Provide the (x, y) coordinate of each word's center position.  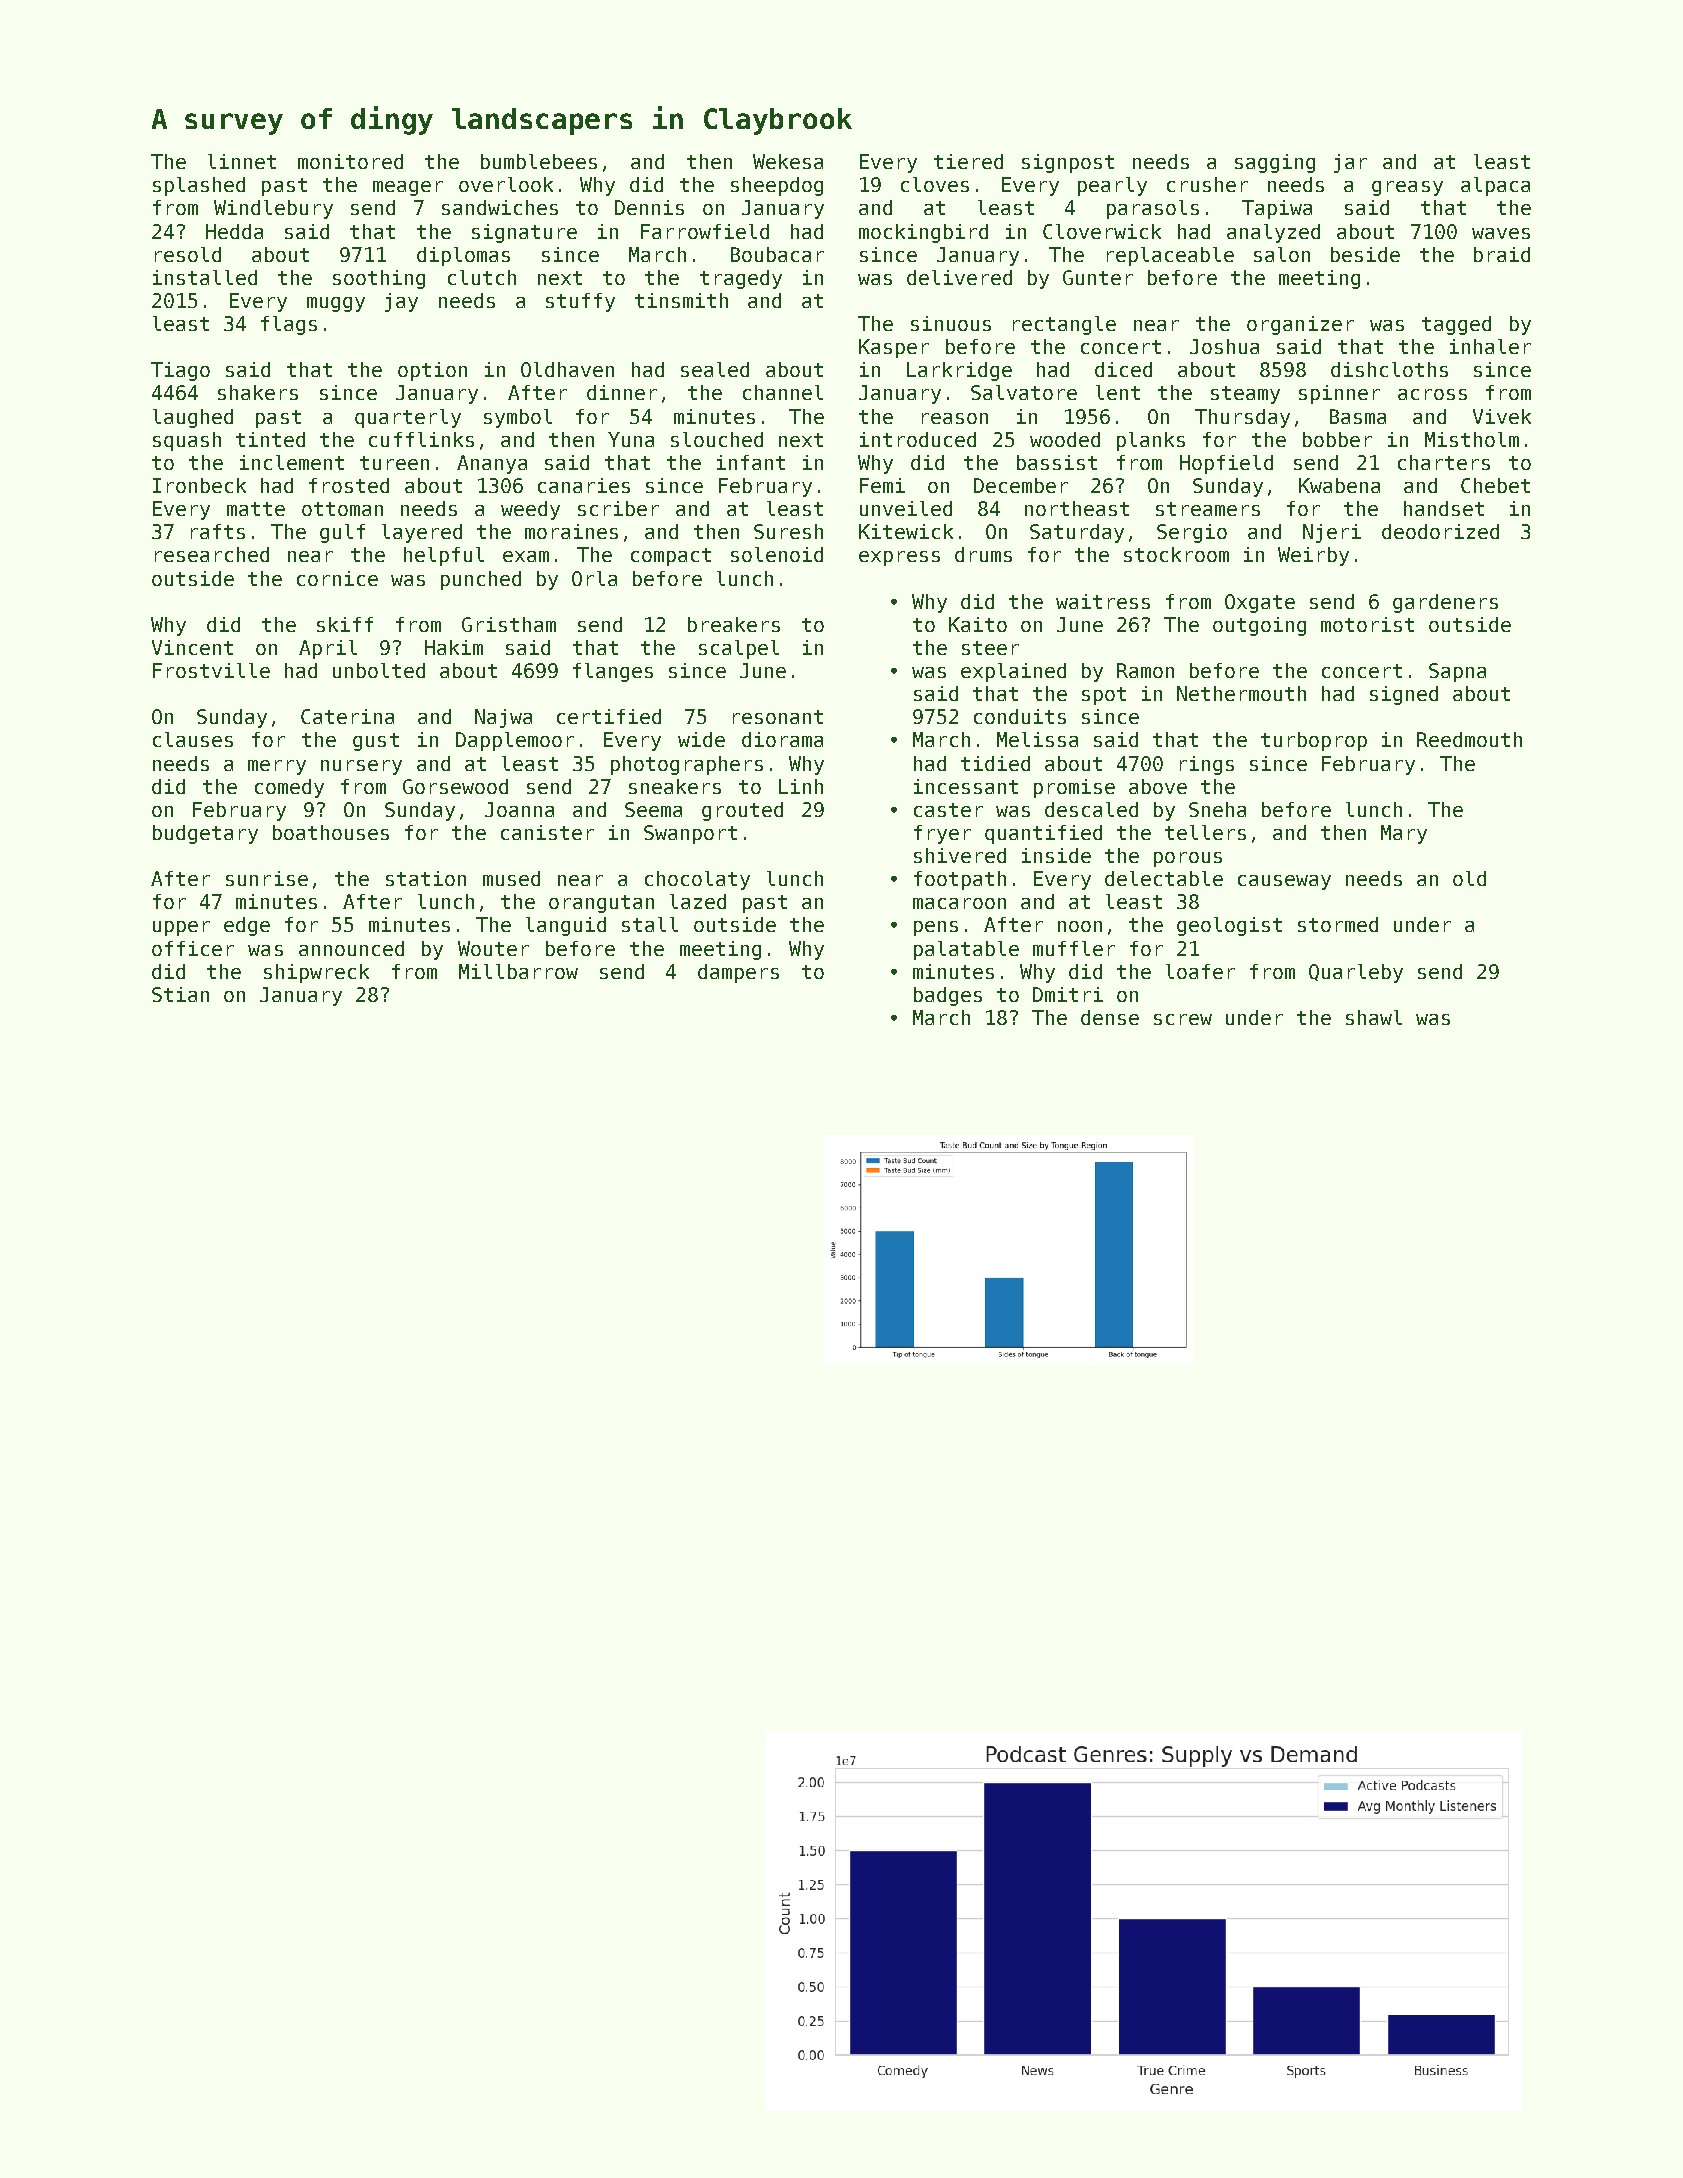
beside (1365, 254)
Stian (180, 994)
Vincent (192, 647)
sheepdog (777, 186)
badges (948, 996)
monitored (350, 161)
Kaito (978, 624)
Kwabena (1339, 485)
